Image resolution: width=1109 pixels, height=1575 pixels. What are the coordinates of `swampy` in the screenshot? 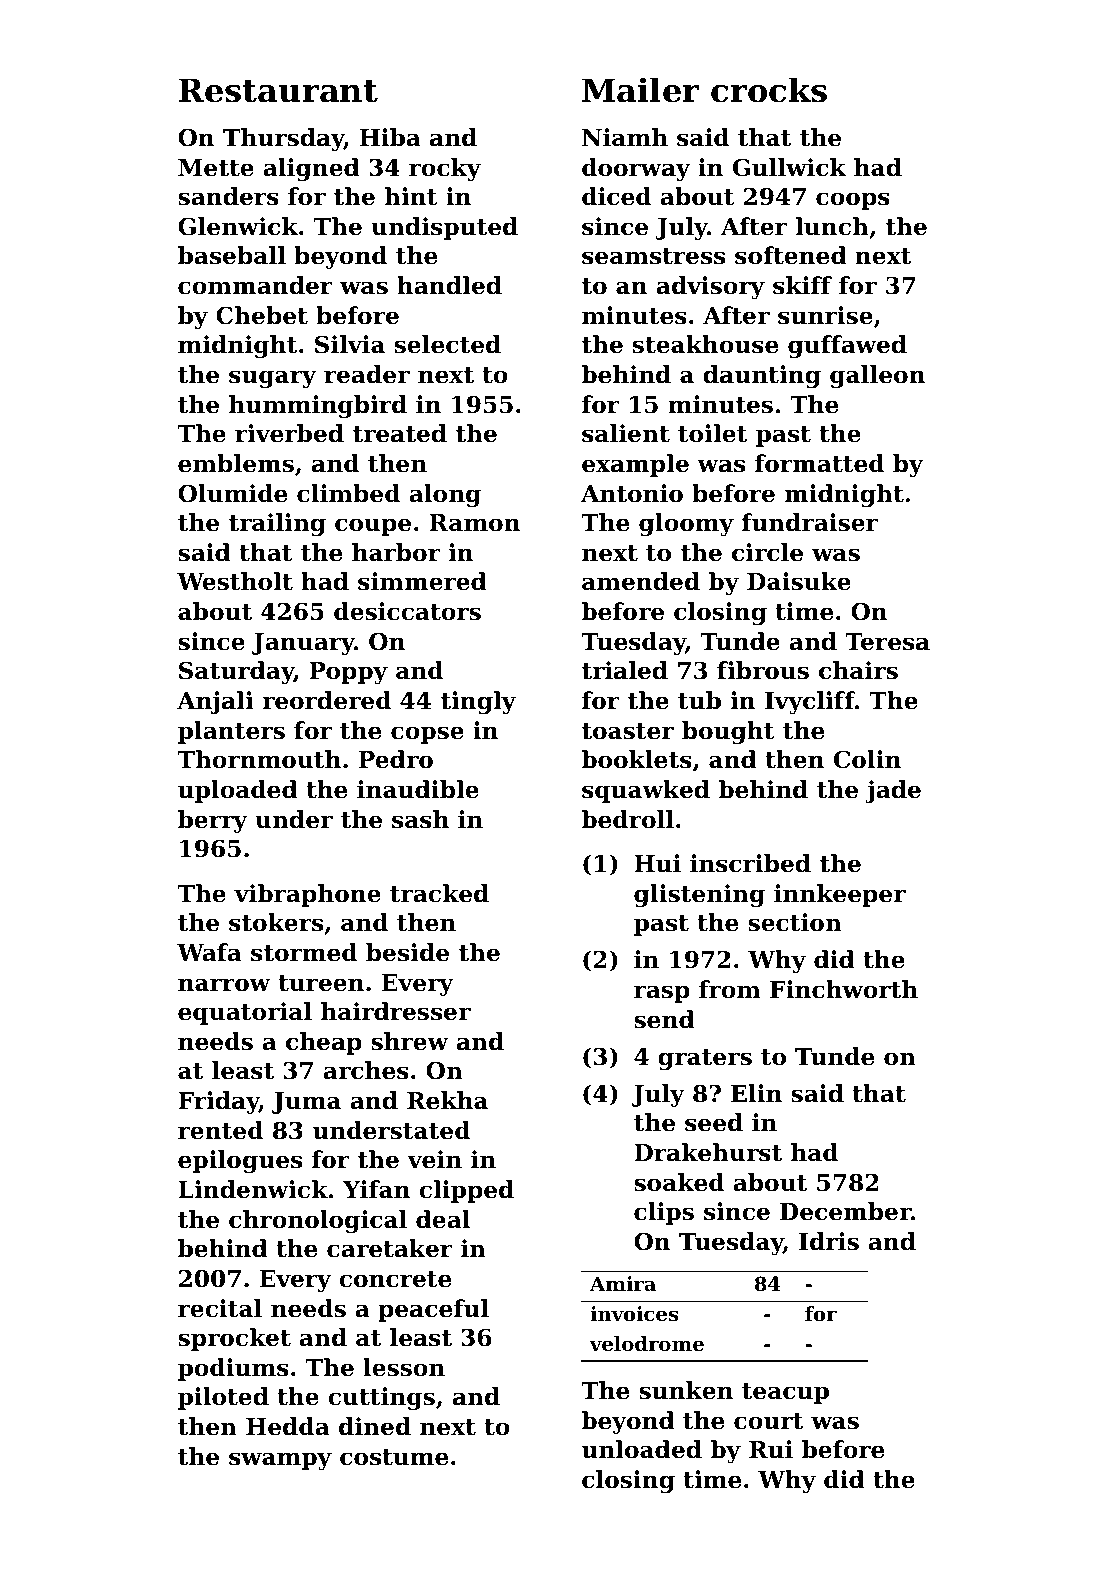 It's located at (280, 1461).
